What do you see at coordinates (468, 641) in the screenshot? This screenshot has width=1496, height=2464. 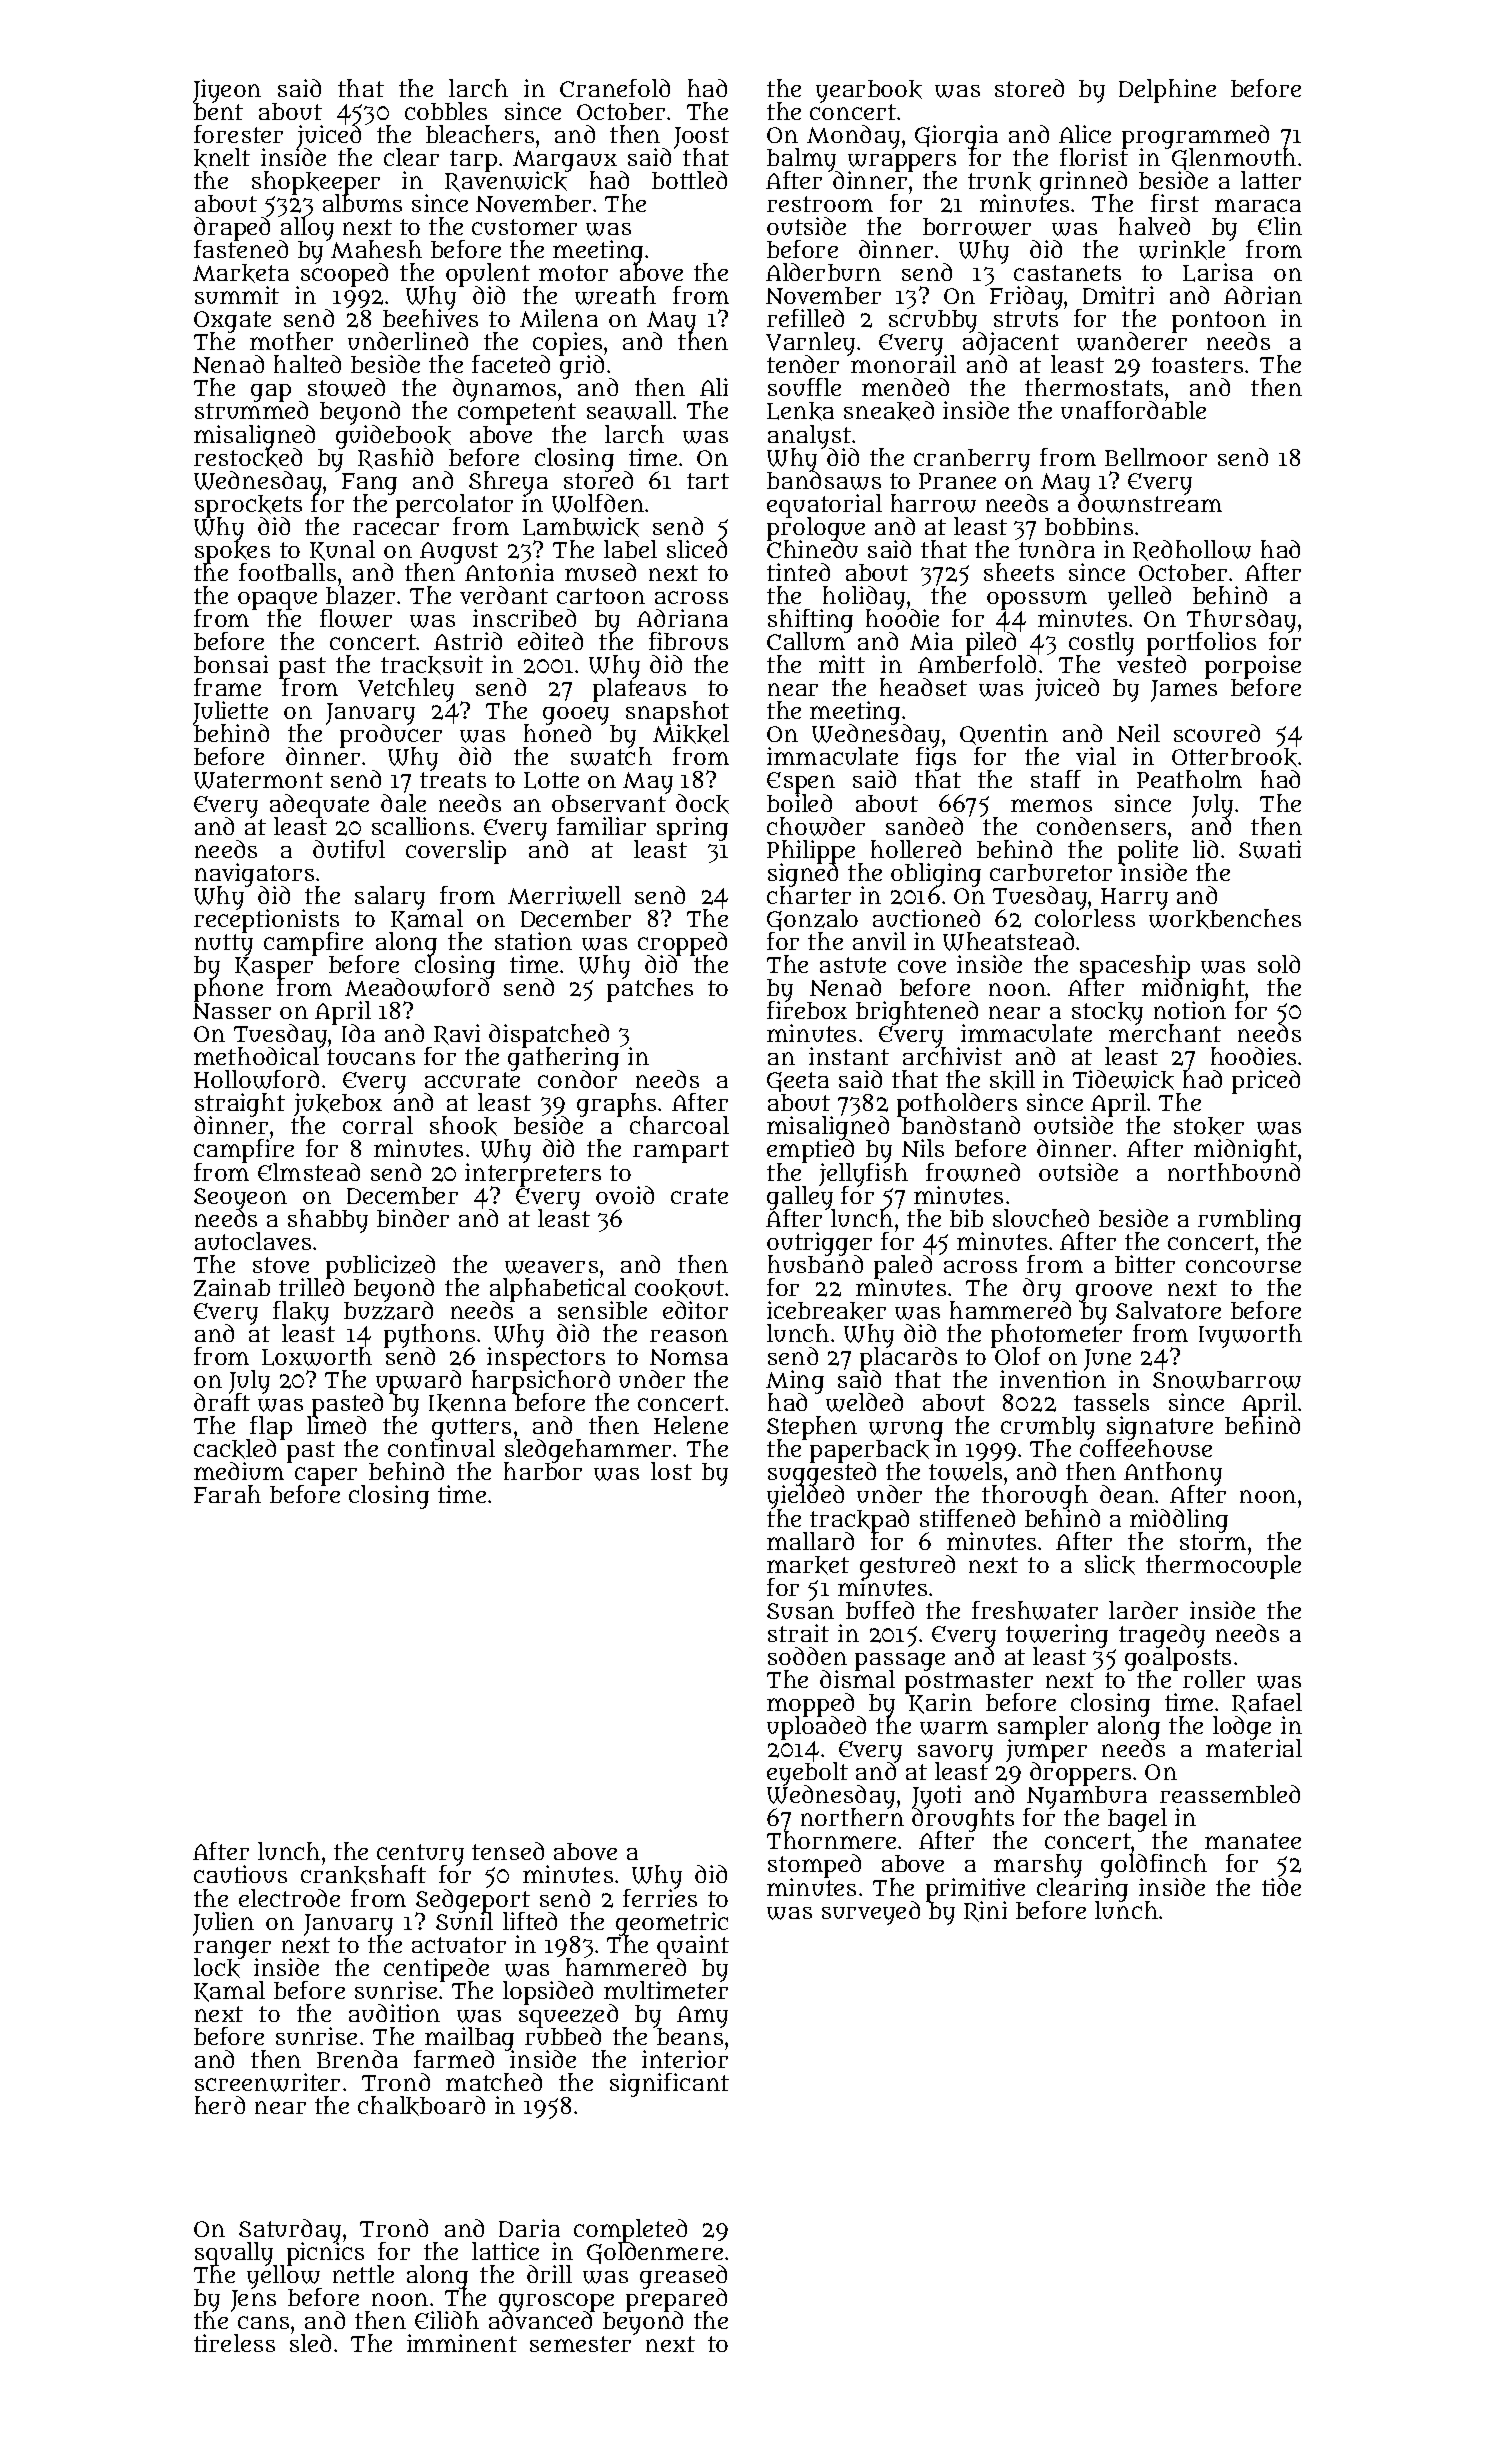 I see `Astrid` at bounding box center [468, 641].
